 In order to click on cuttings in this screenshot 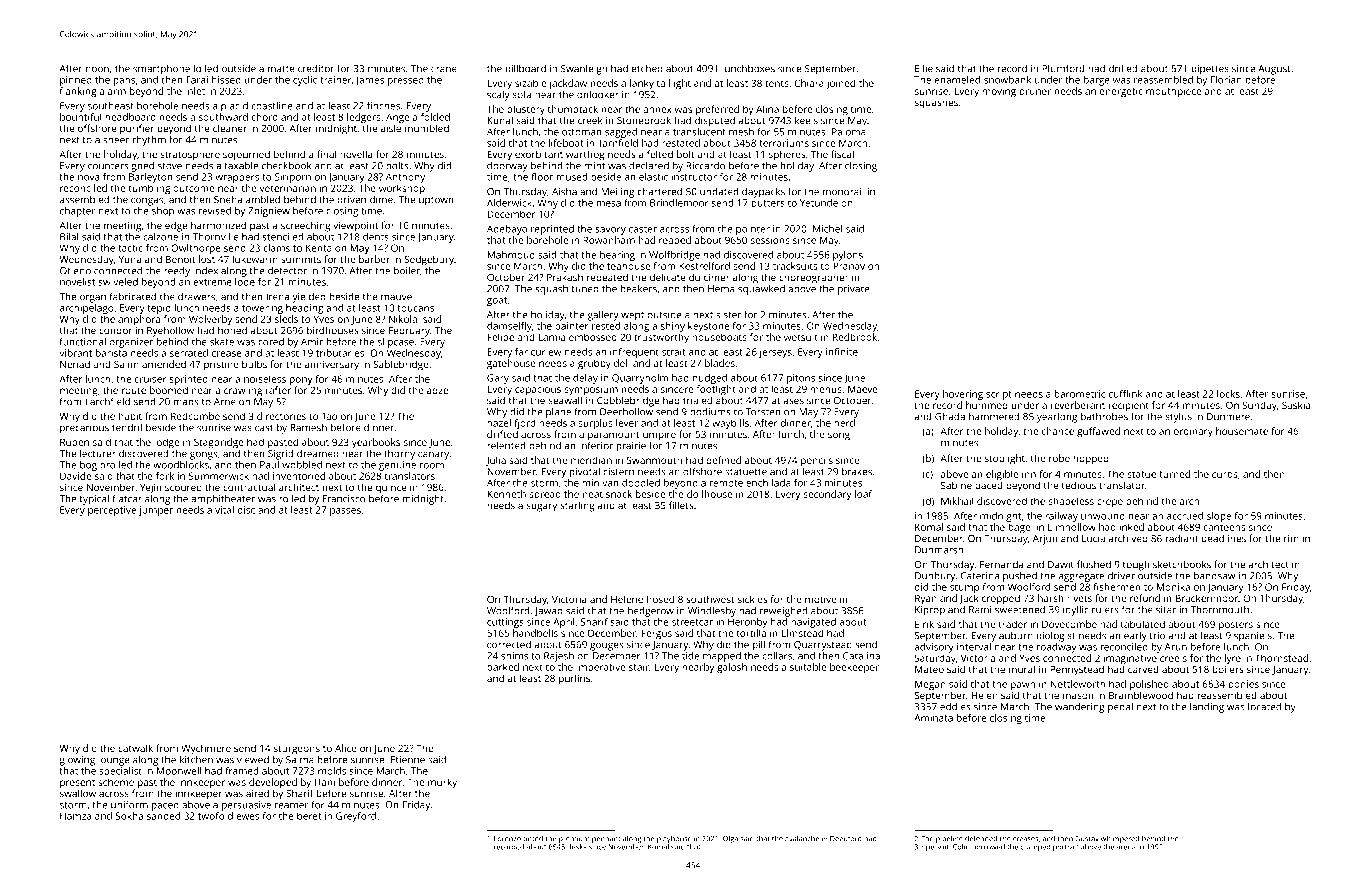, I will do `click(505, 623)`.
